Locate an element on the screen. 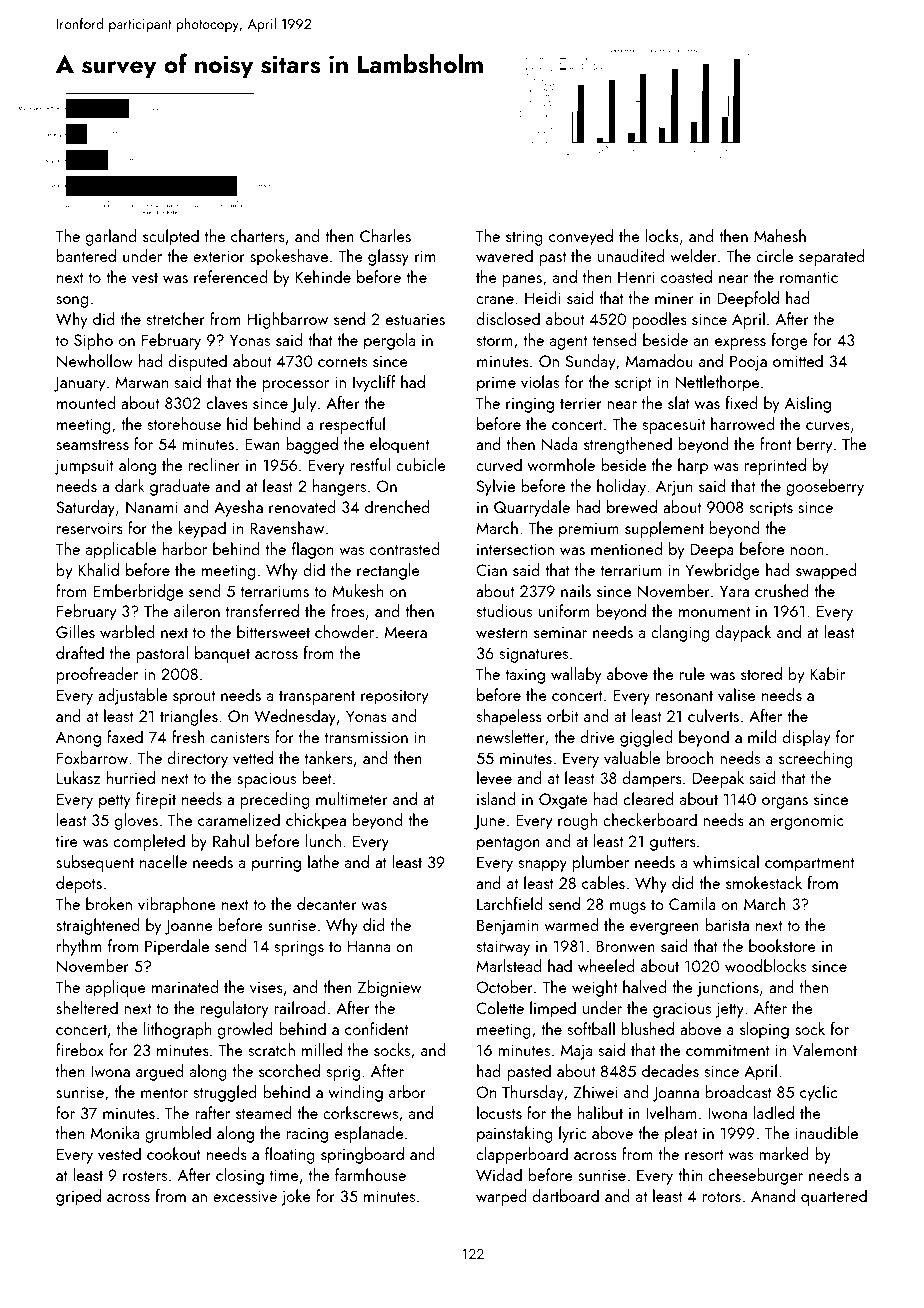  island is located at coordinates (496, 798).
